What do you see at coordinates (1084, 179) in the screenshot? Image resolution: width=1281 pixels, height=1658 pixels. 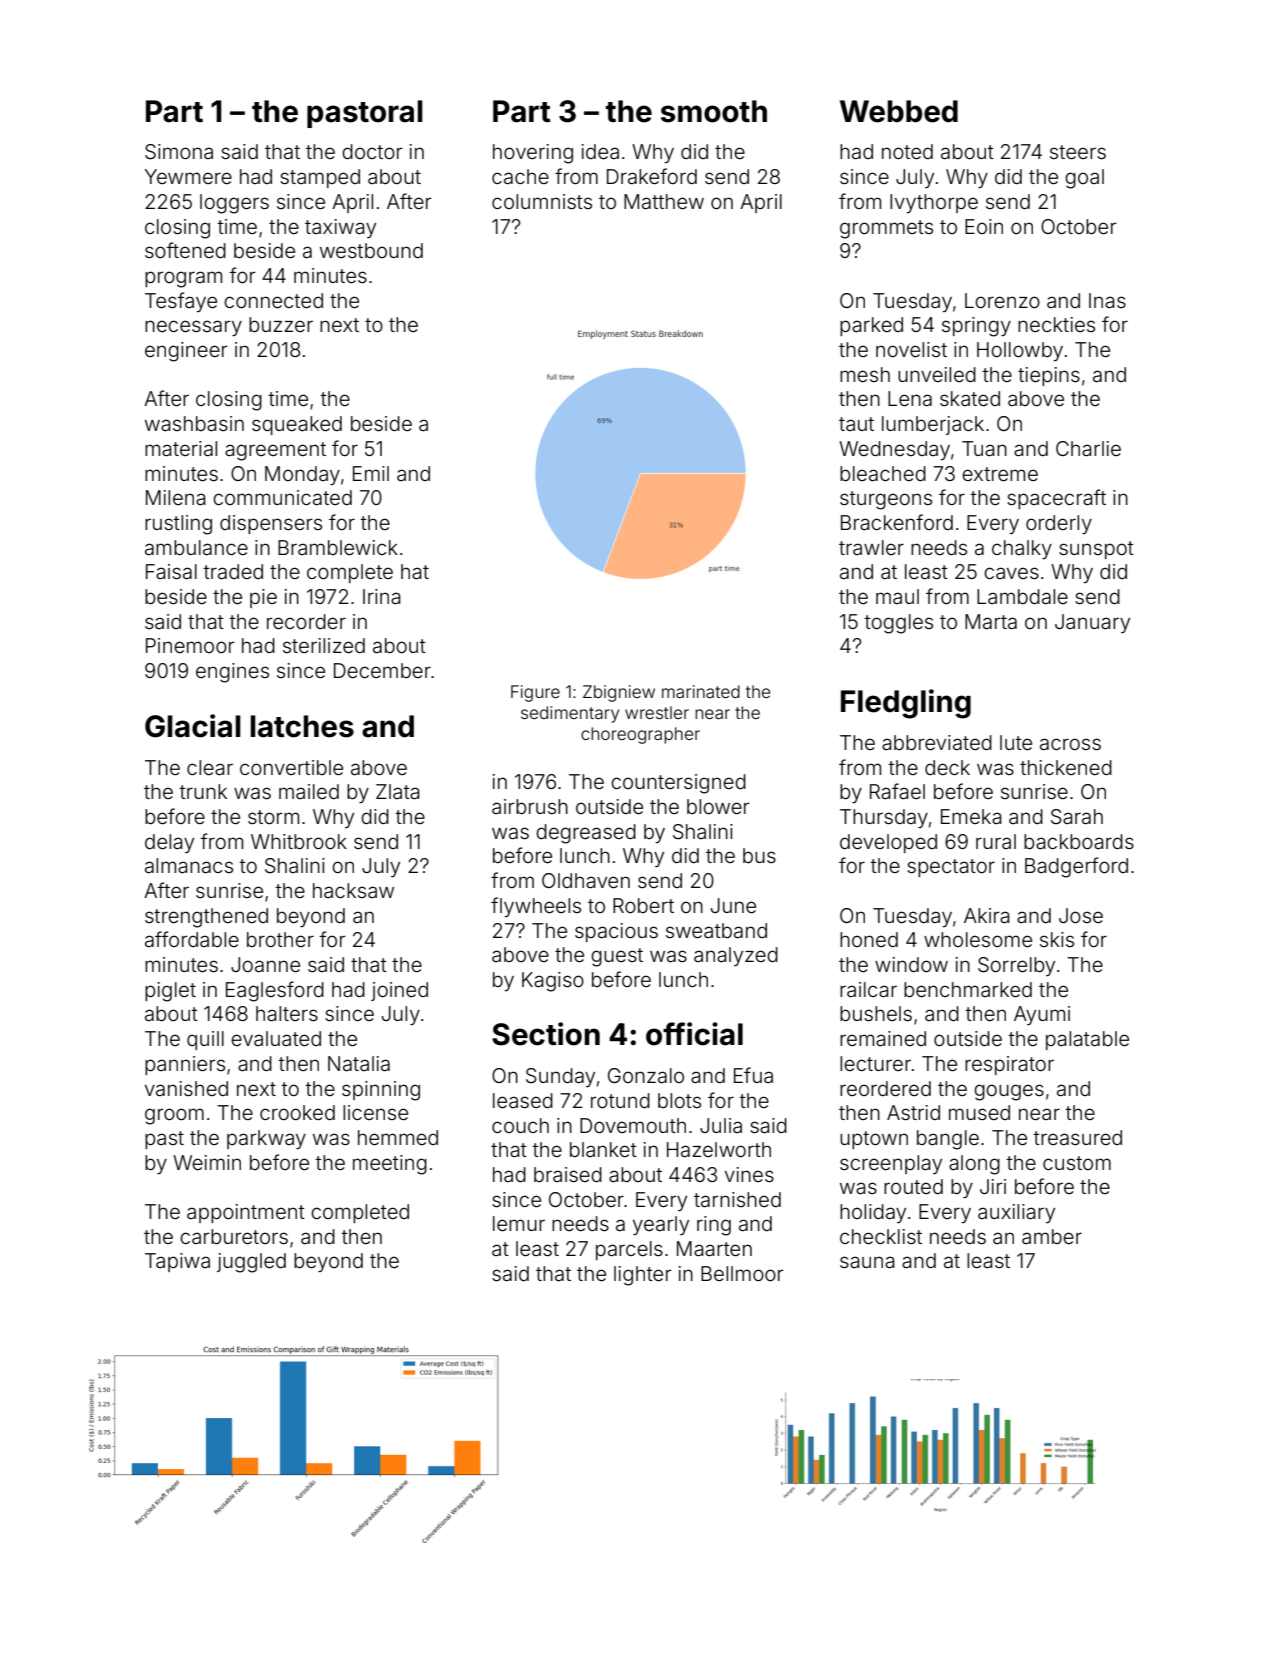 I see `goal` at bounding box center [1084, 179].
